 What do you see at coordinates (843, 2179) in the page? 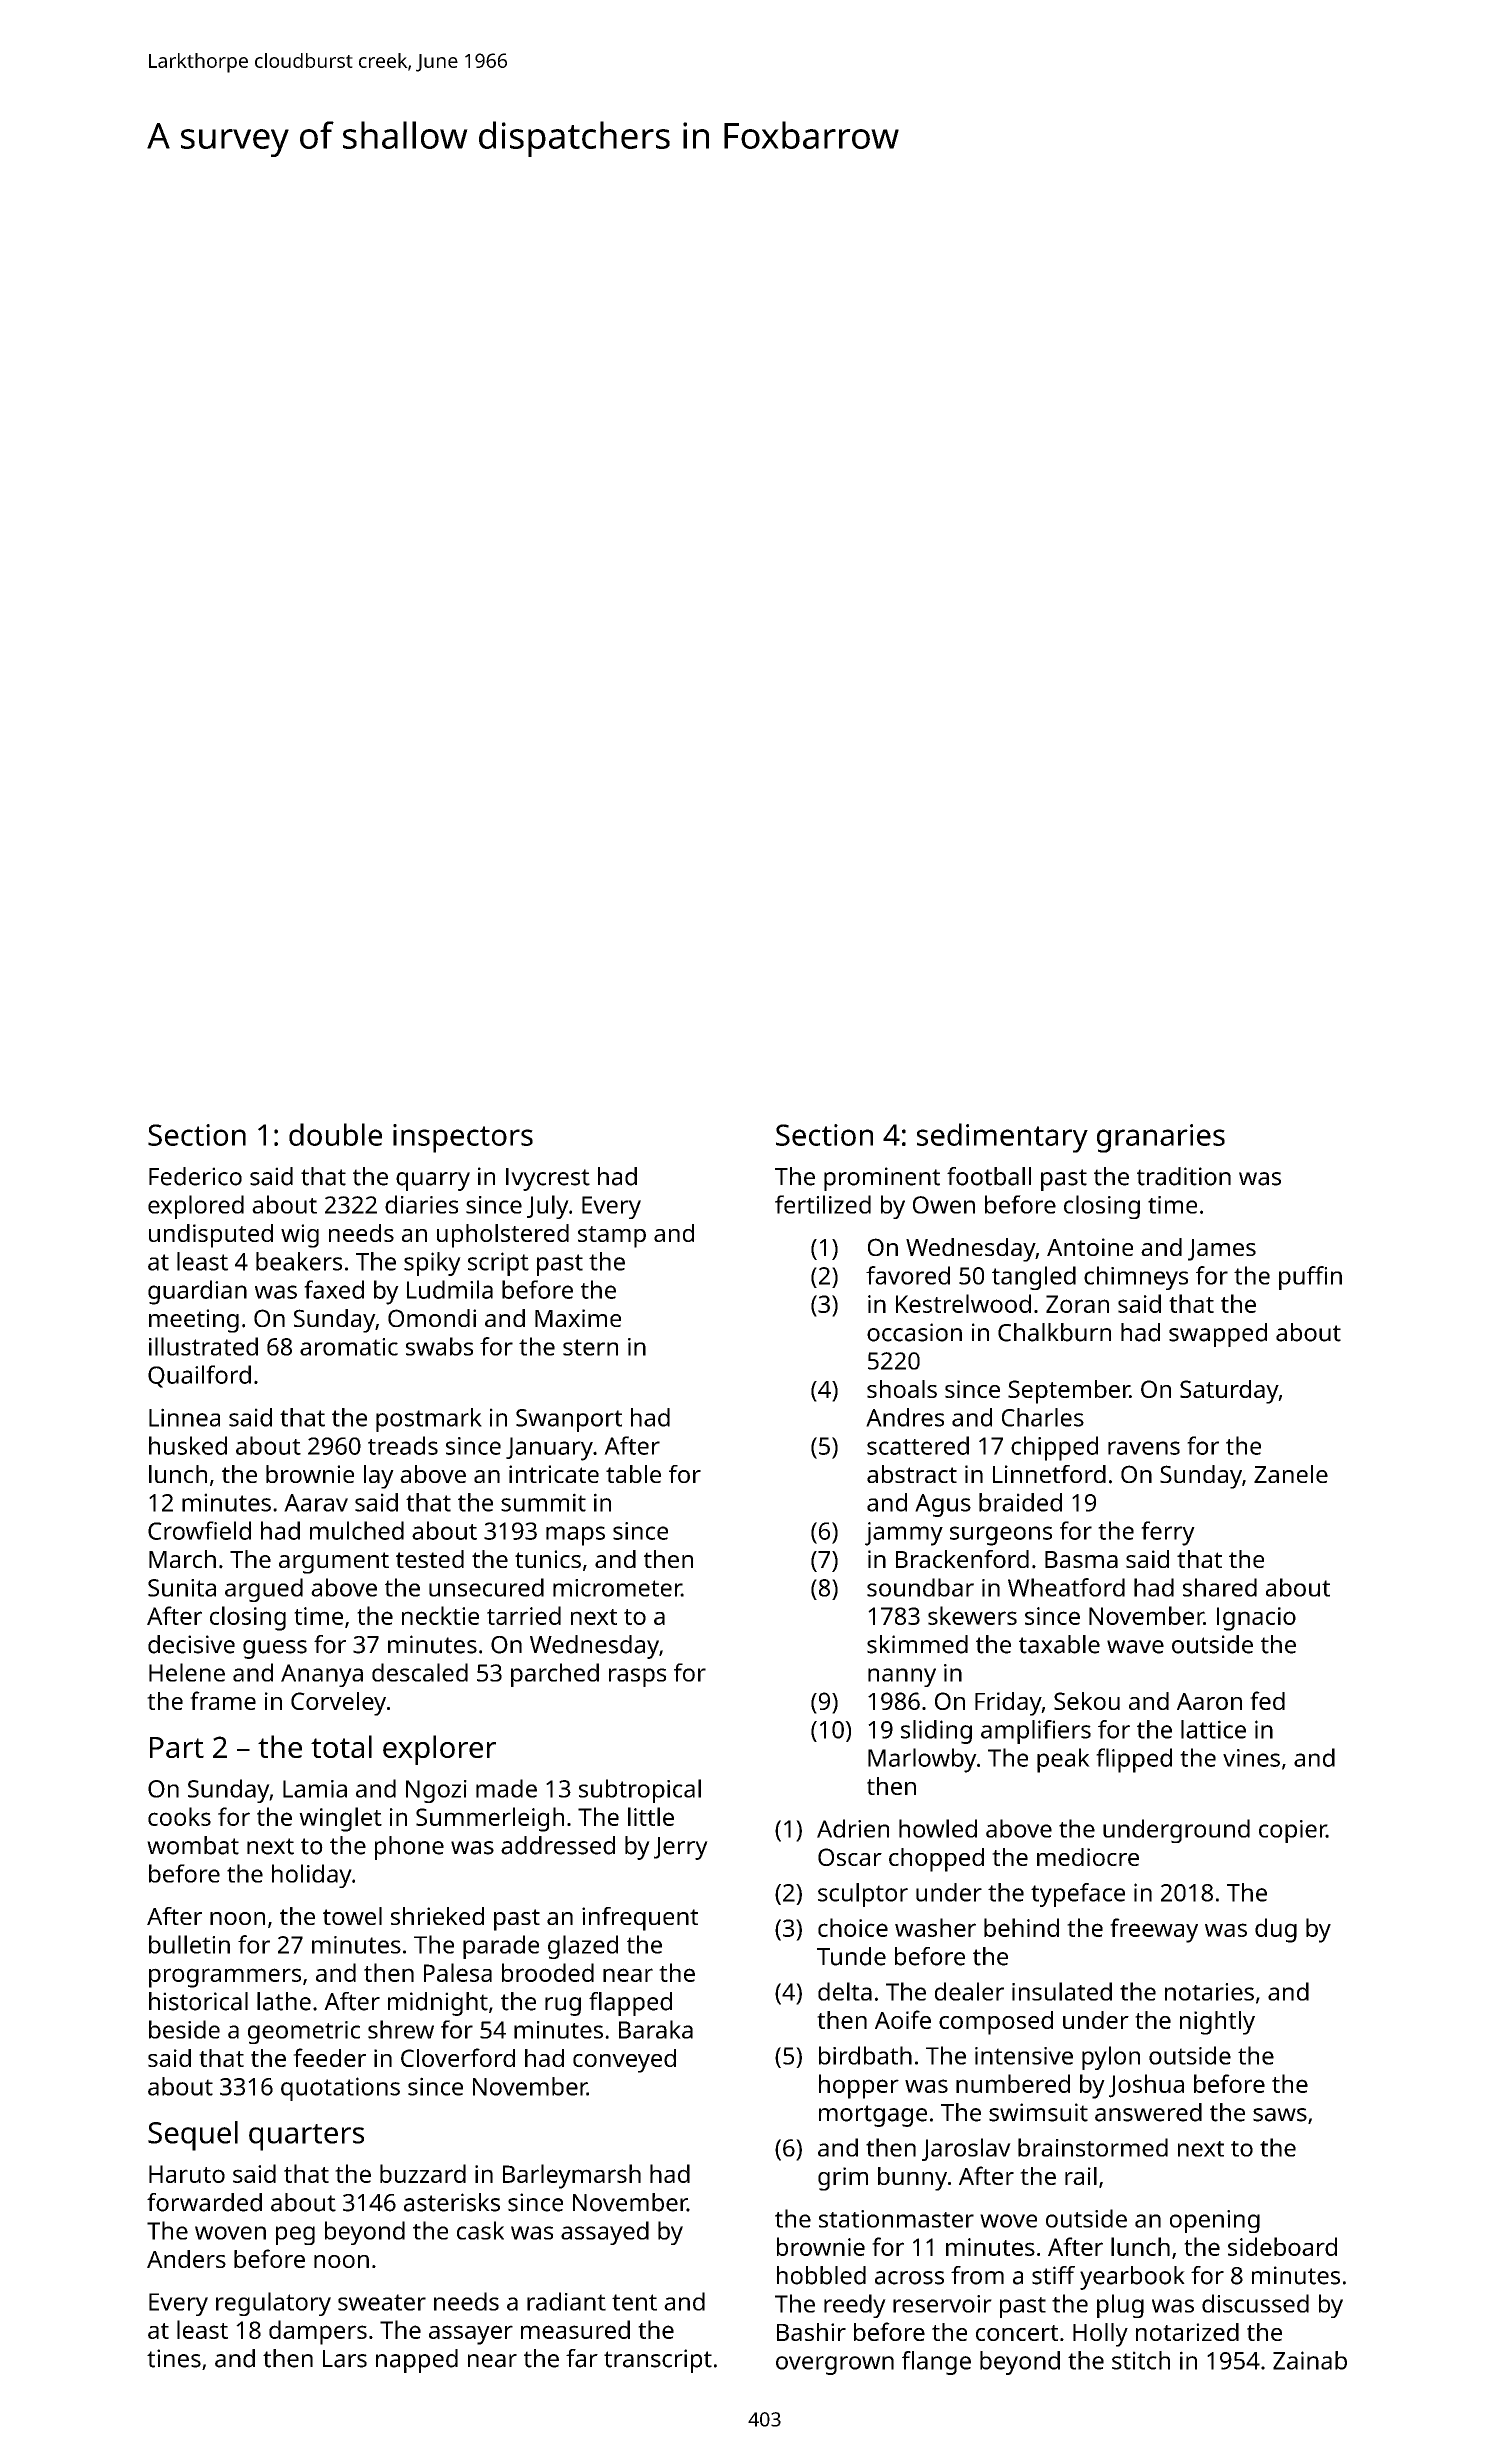
I see `grim` at bounding box center [843, 2179].
